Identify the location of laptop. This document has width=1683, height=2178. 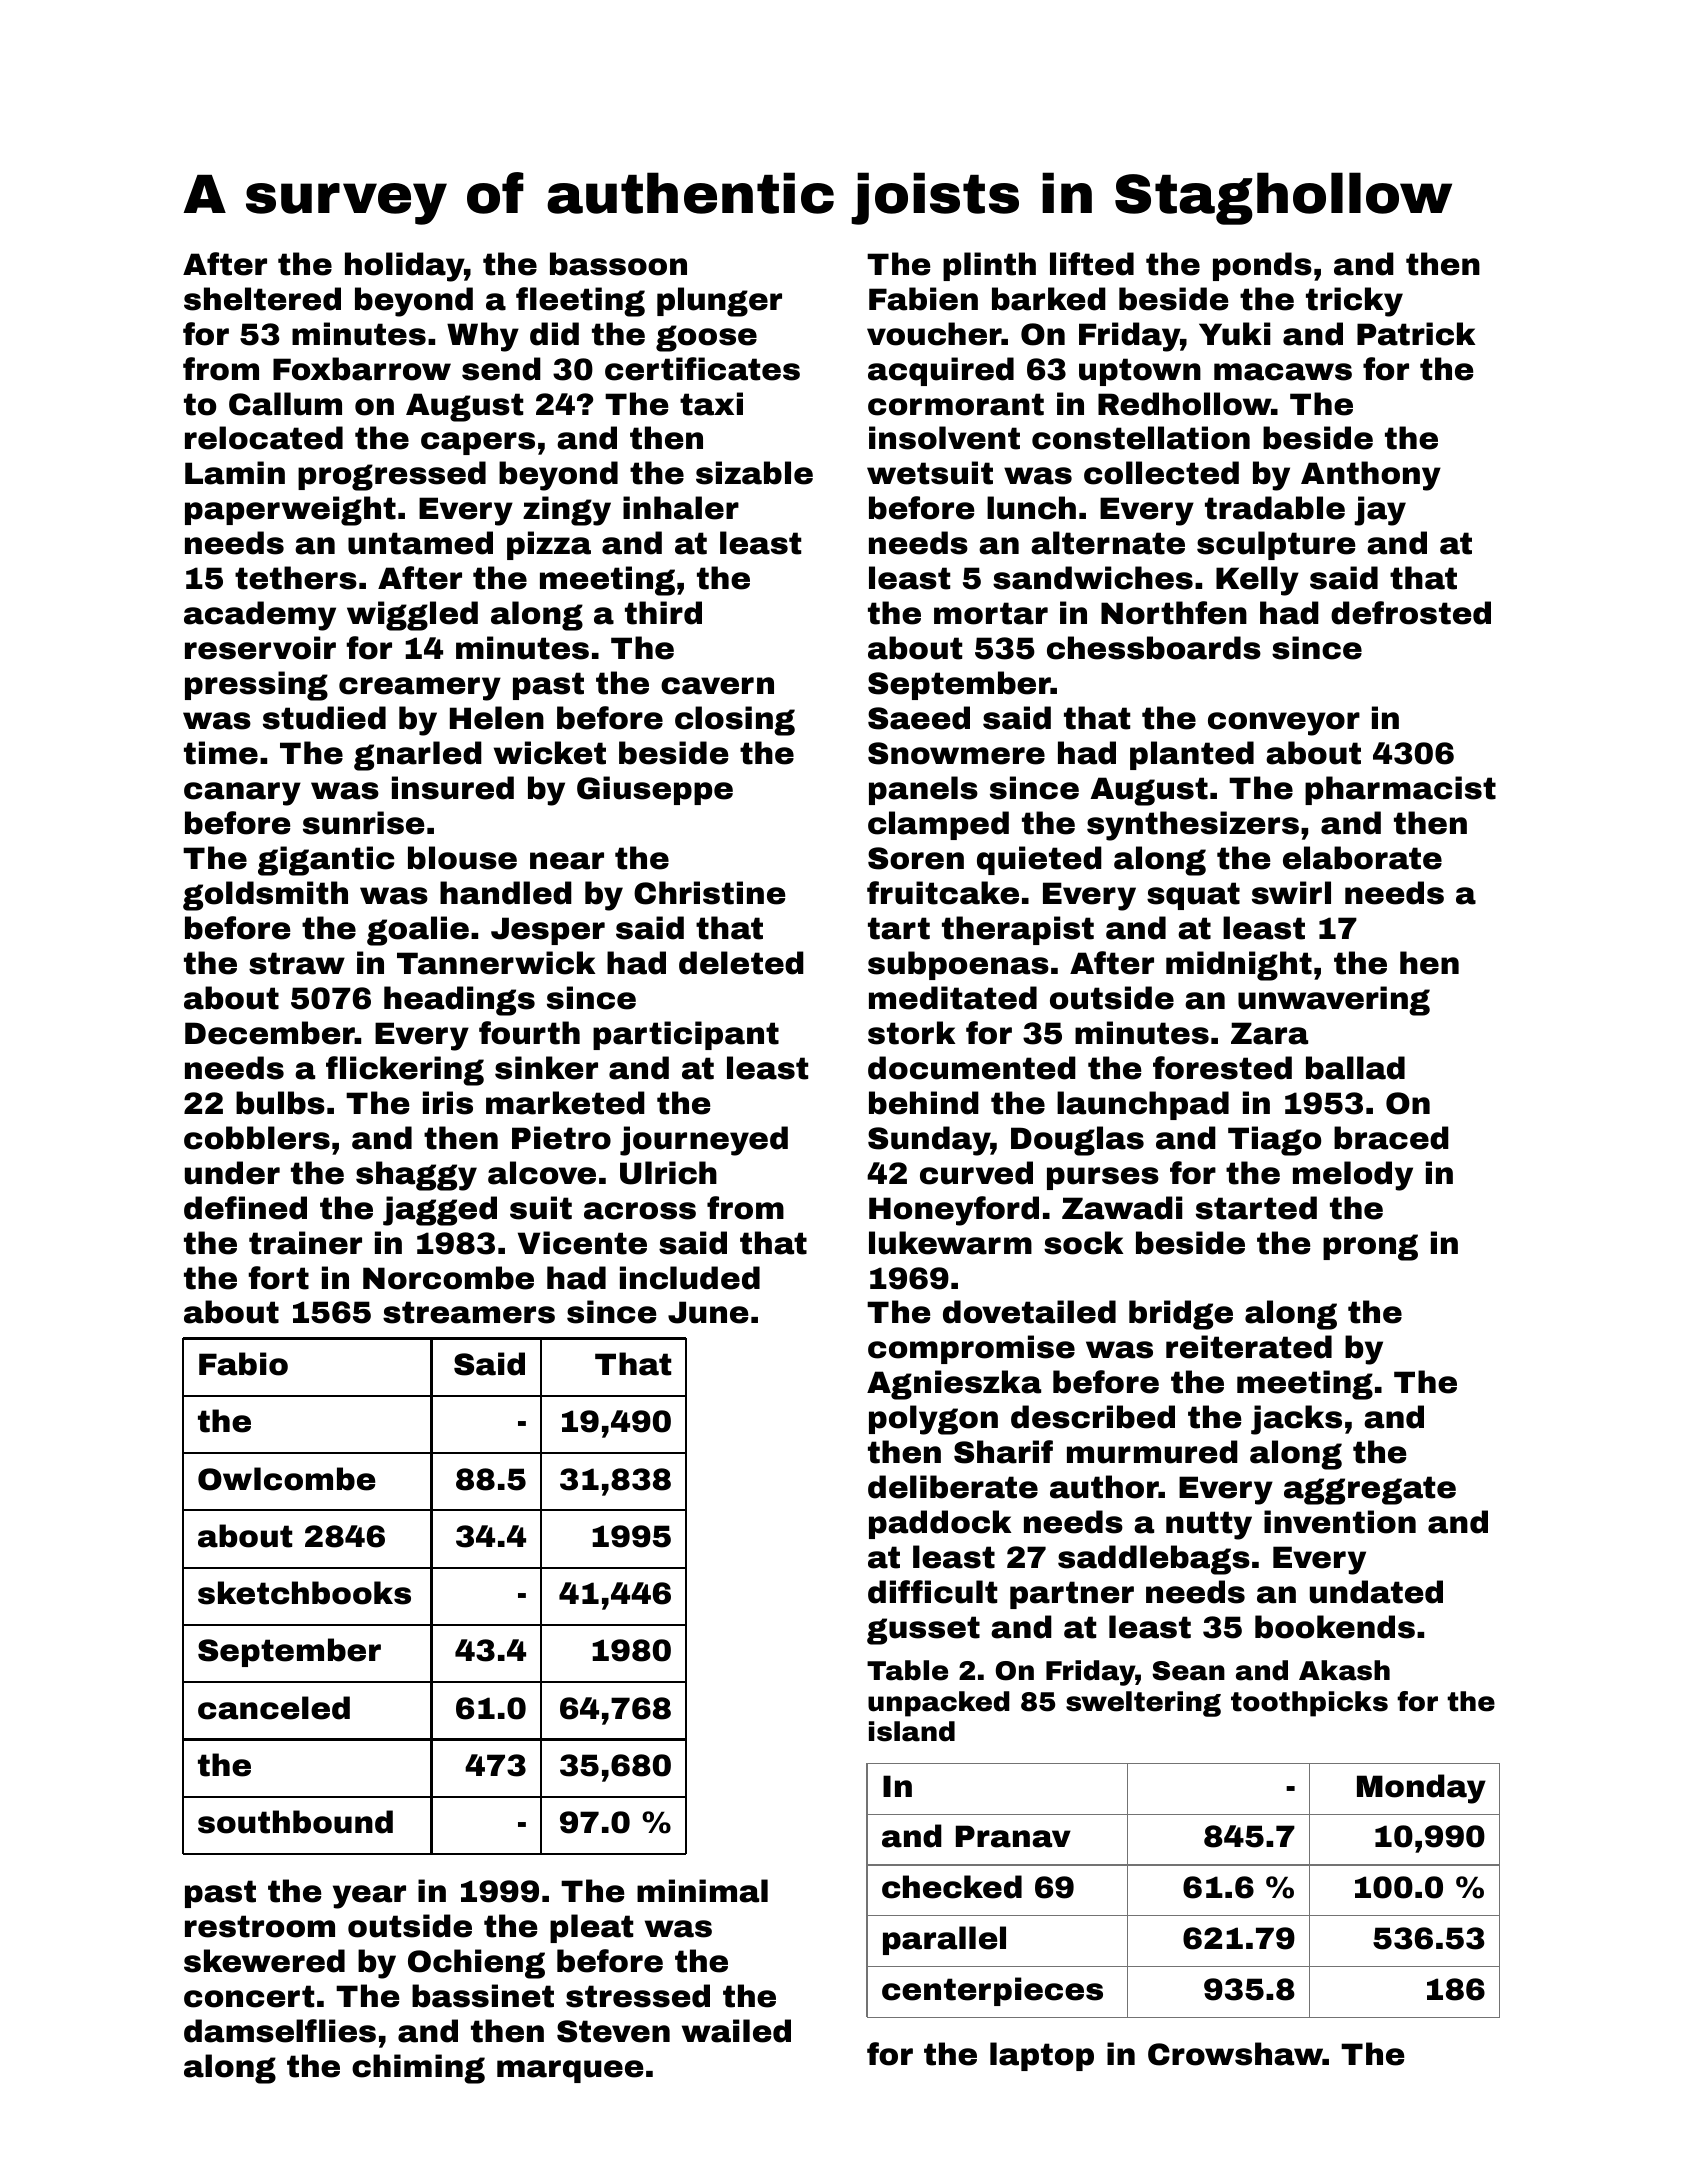
(1042, 2056).
